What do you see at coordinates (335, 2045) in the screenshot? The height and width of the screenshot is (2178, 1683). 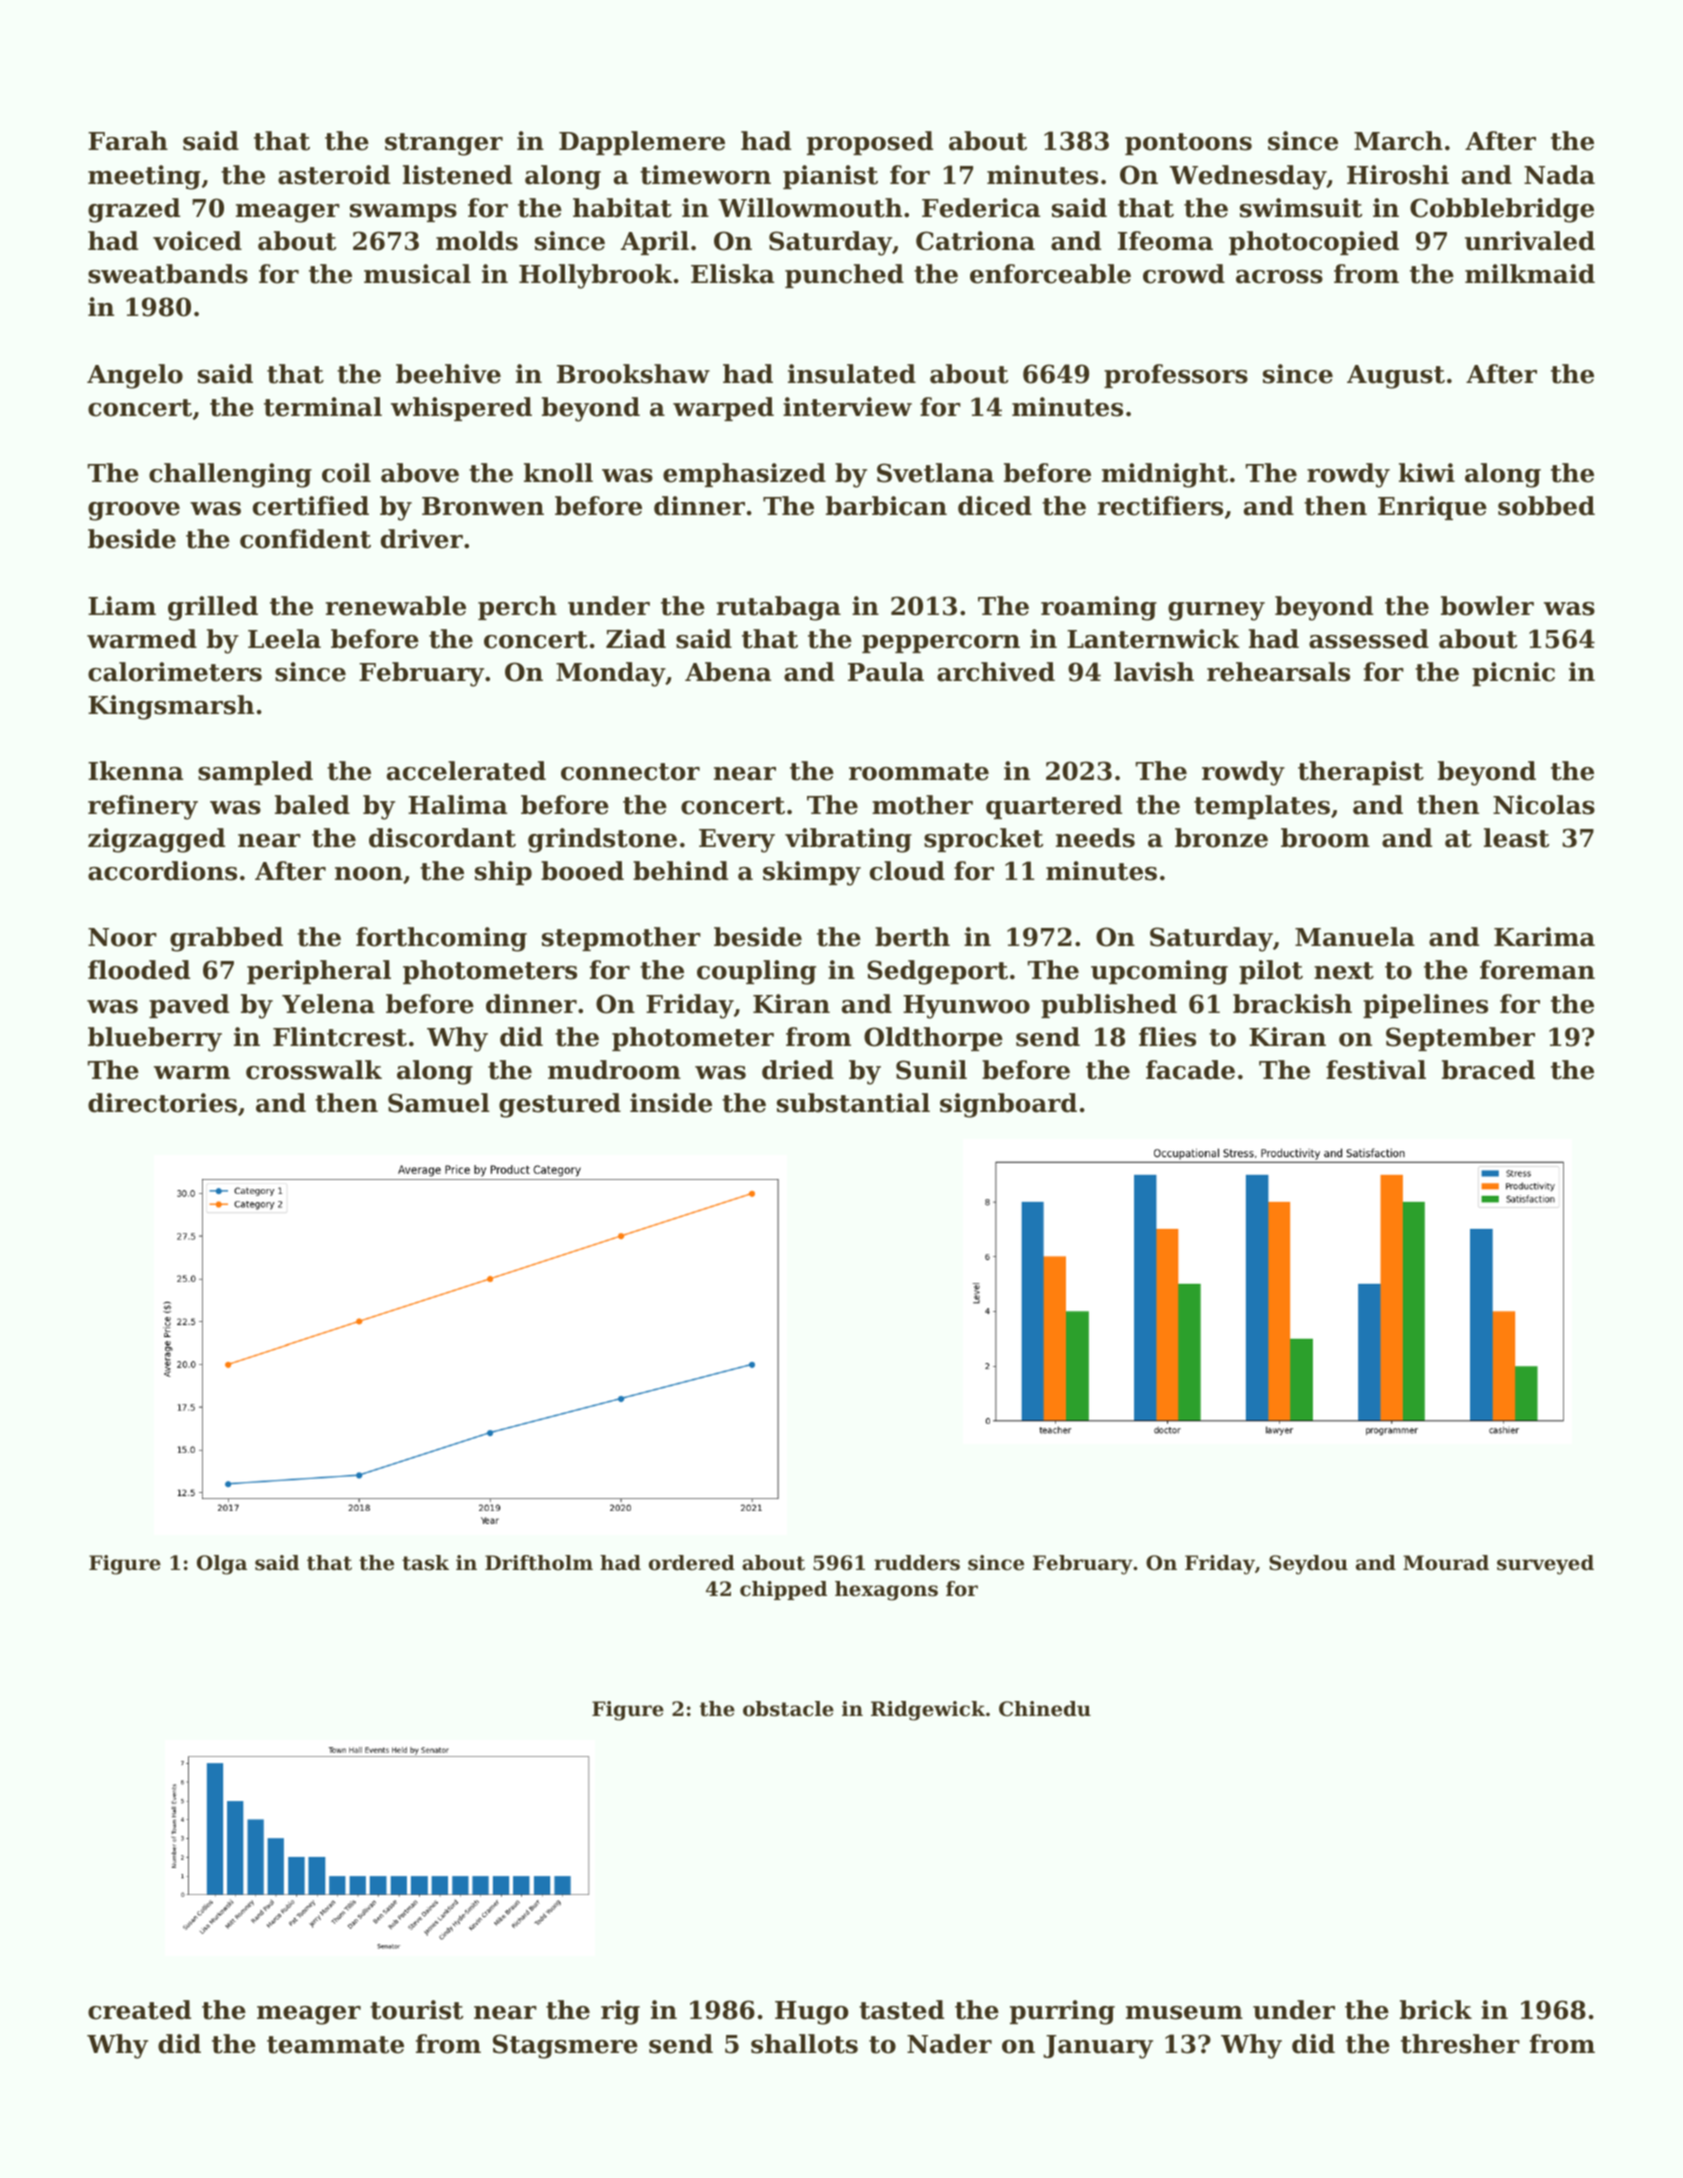 I see `teammate` at bounding box center [335, 2045].
